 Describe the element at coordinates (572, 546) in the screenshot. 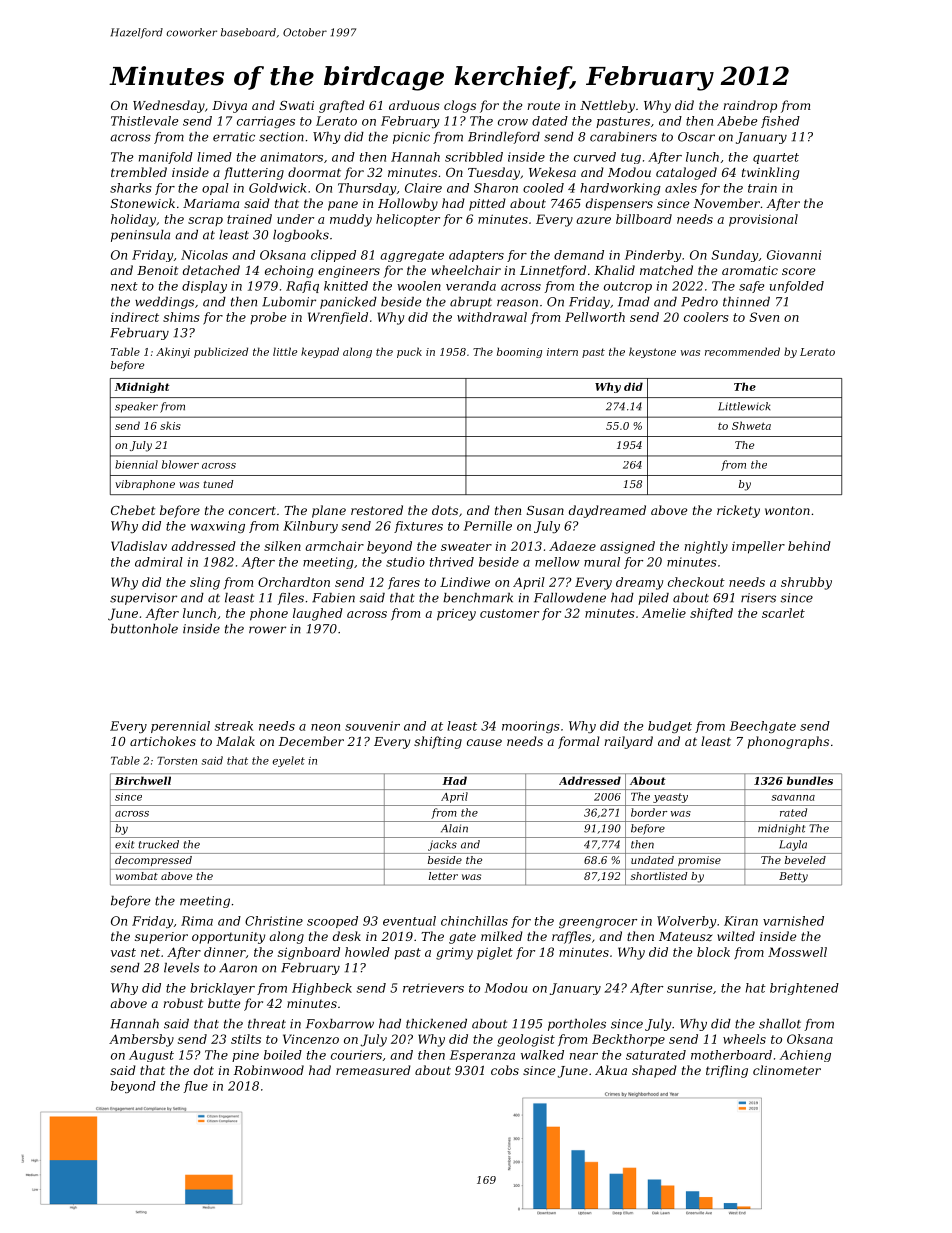

I see `Adaeze` at that location.
